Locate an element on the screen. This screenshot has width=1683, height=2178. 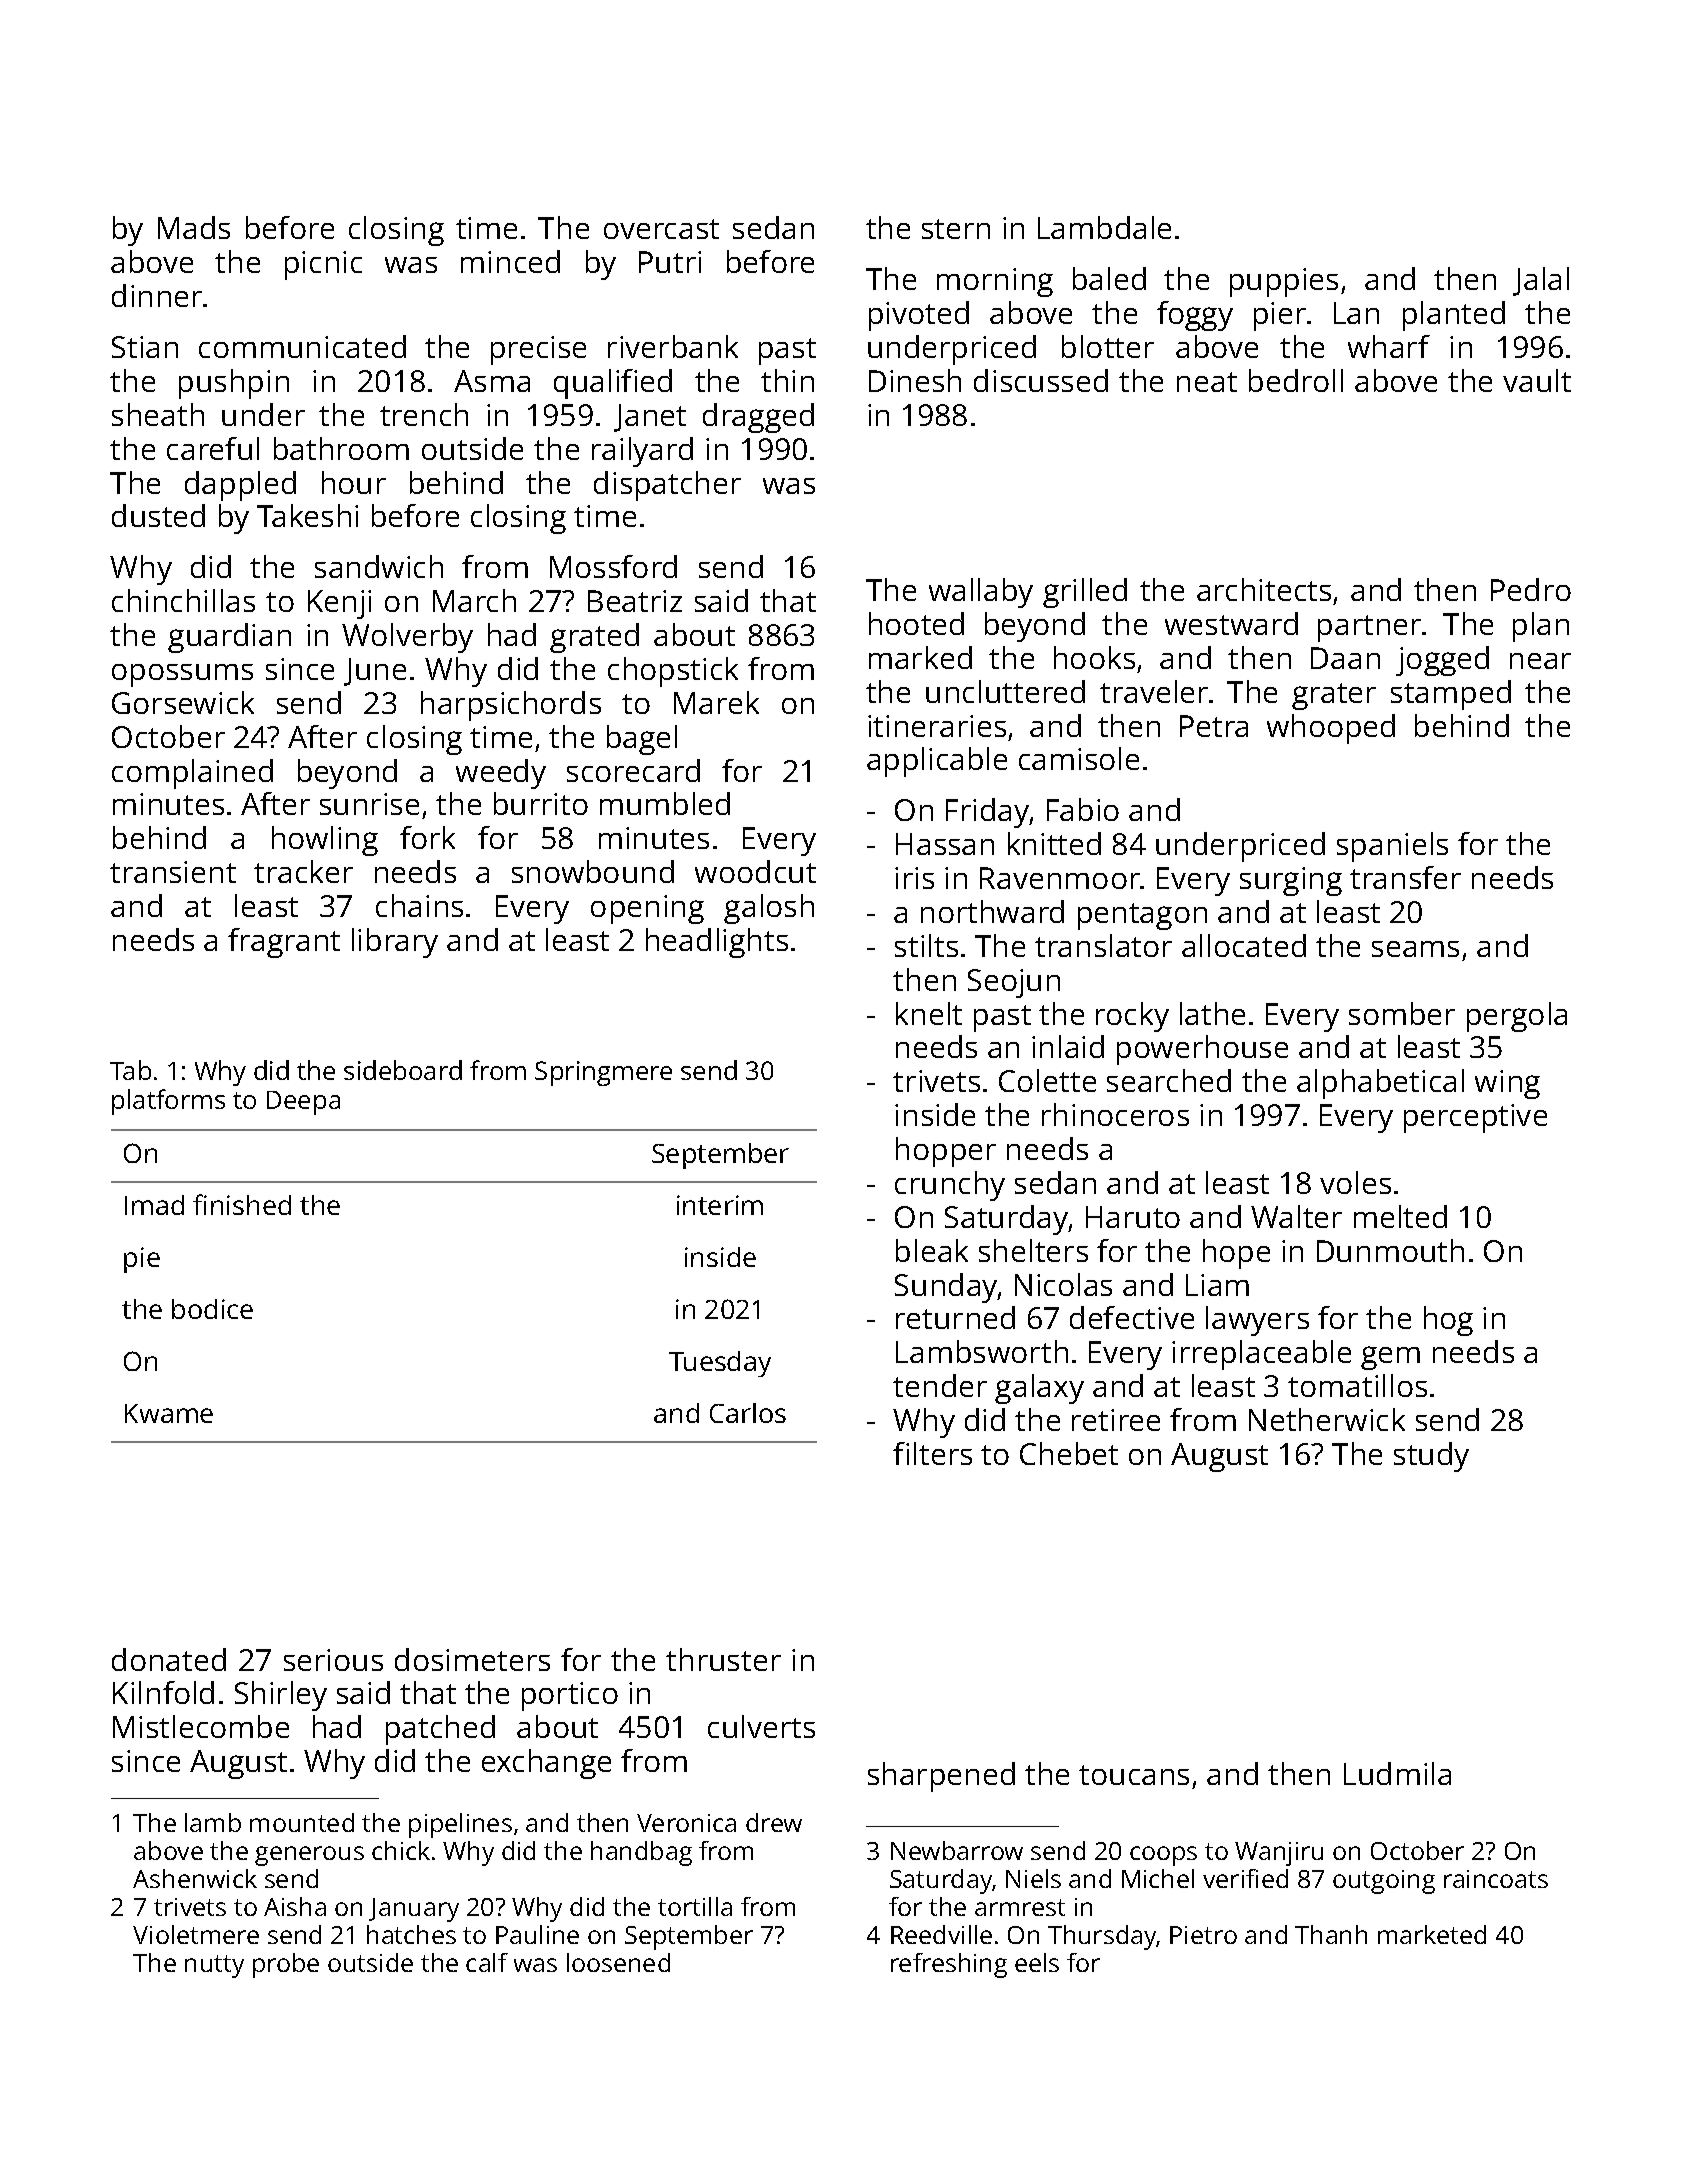
Newbarrow is located at coordinates (957, 1850).
